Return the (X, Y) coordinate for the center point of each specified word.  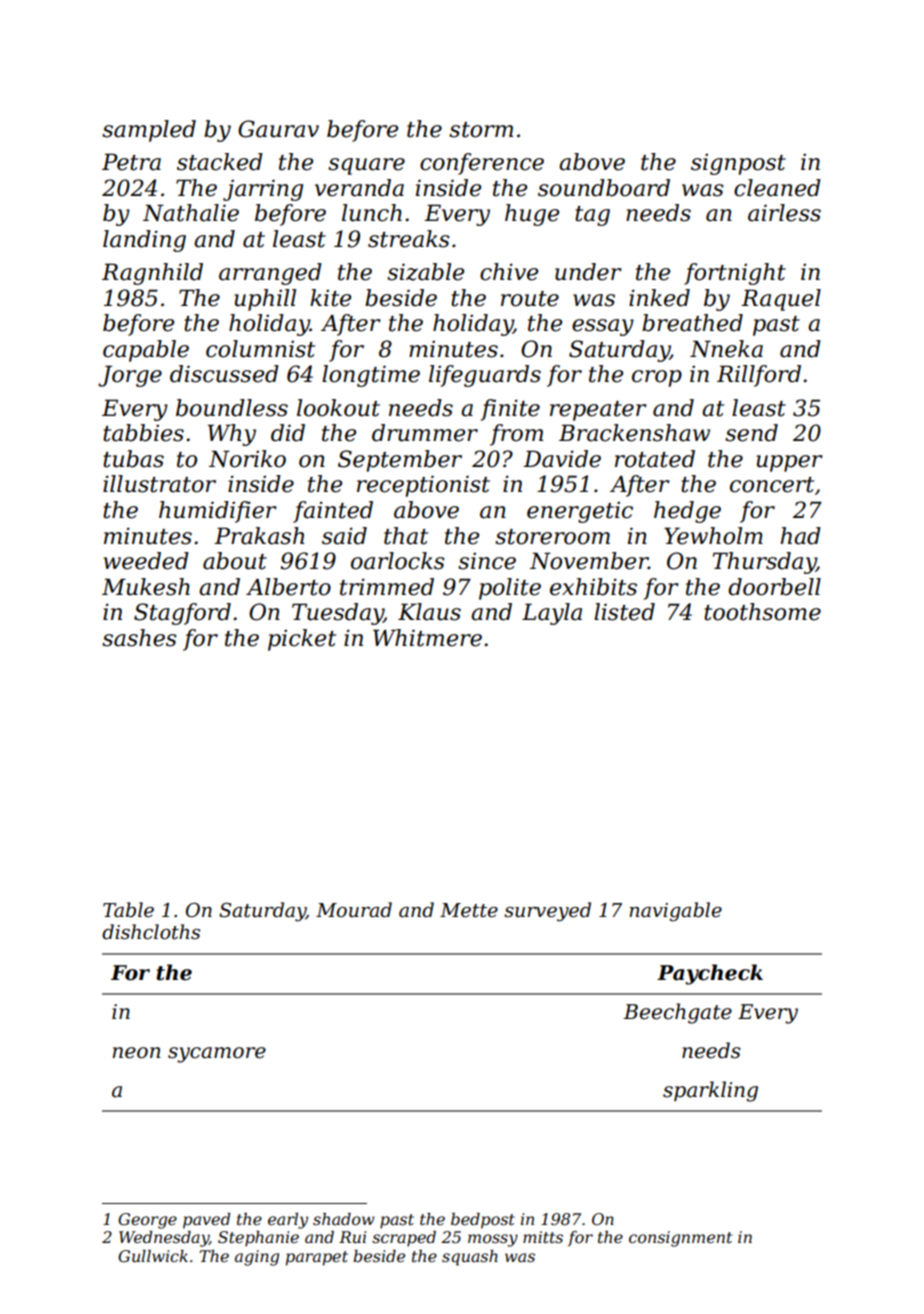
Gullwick (153, 1256)
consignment (680, 1239)
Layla (552, 614)
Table (128, 910)
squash (470, 1258)
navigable (675, 911)
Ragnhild (152, 274)
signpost (738, 164)
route (530, 299)
